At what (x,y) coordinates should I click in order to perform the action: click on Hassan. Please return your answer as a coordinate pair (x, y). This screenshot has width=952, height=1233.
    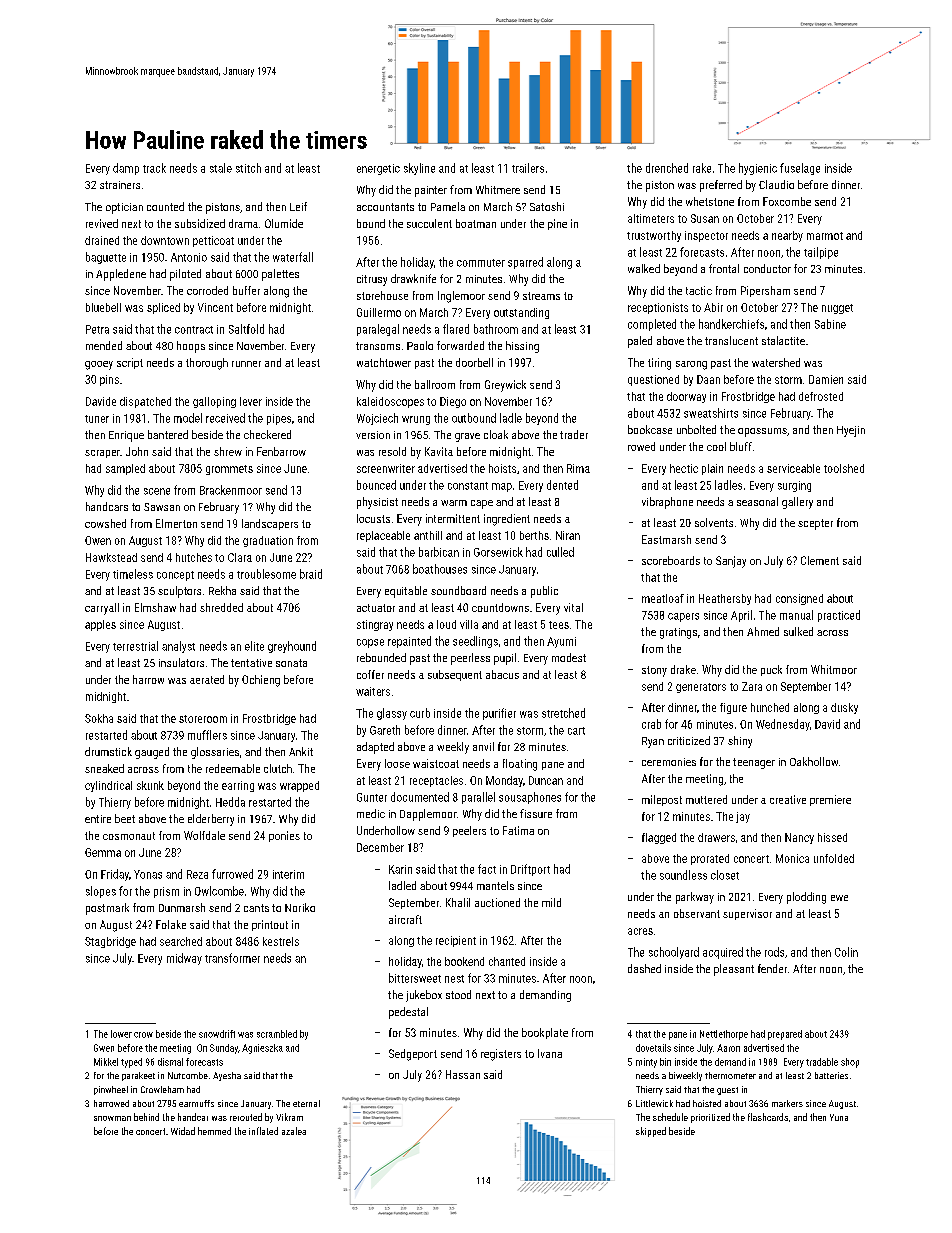
    Looking at the image, I should click on (463, 1074).
